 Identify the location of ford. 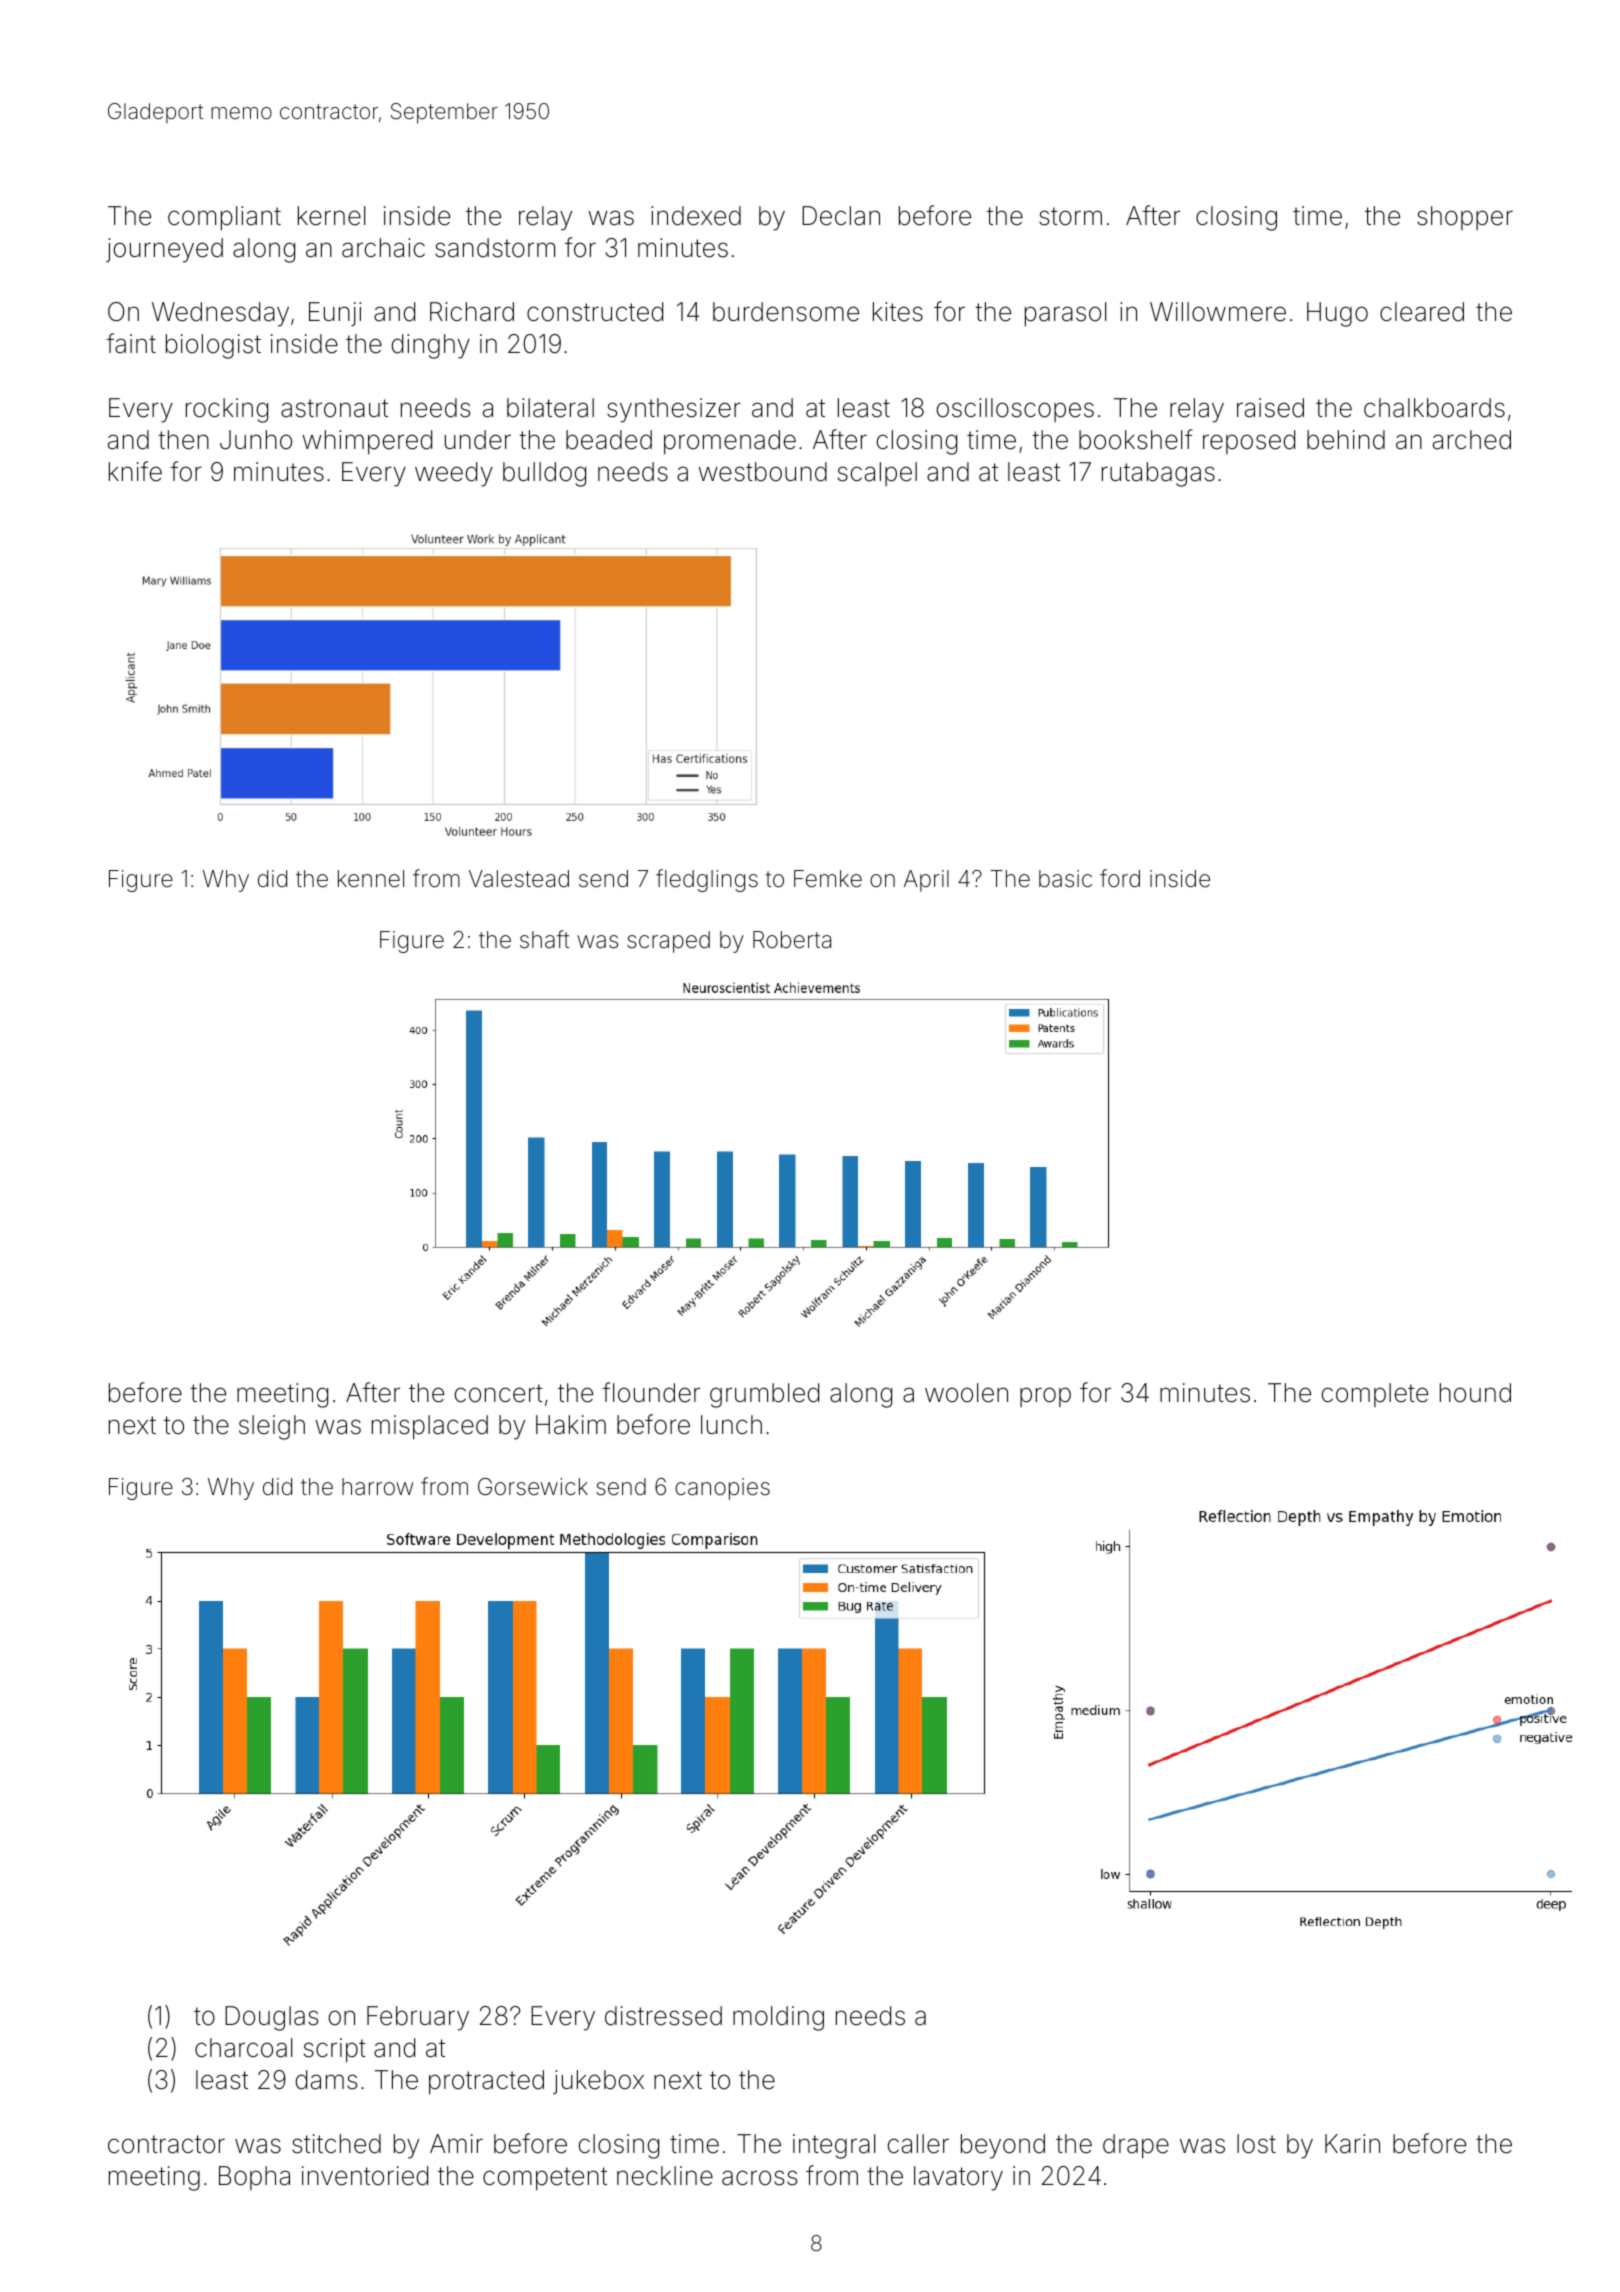
(1120, 878).
